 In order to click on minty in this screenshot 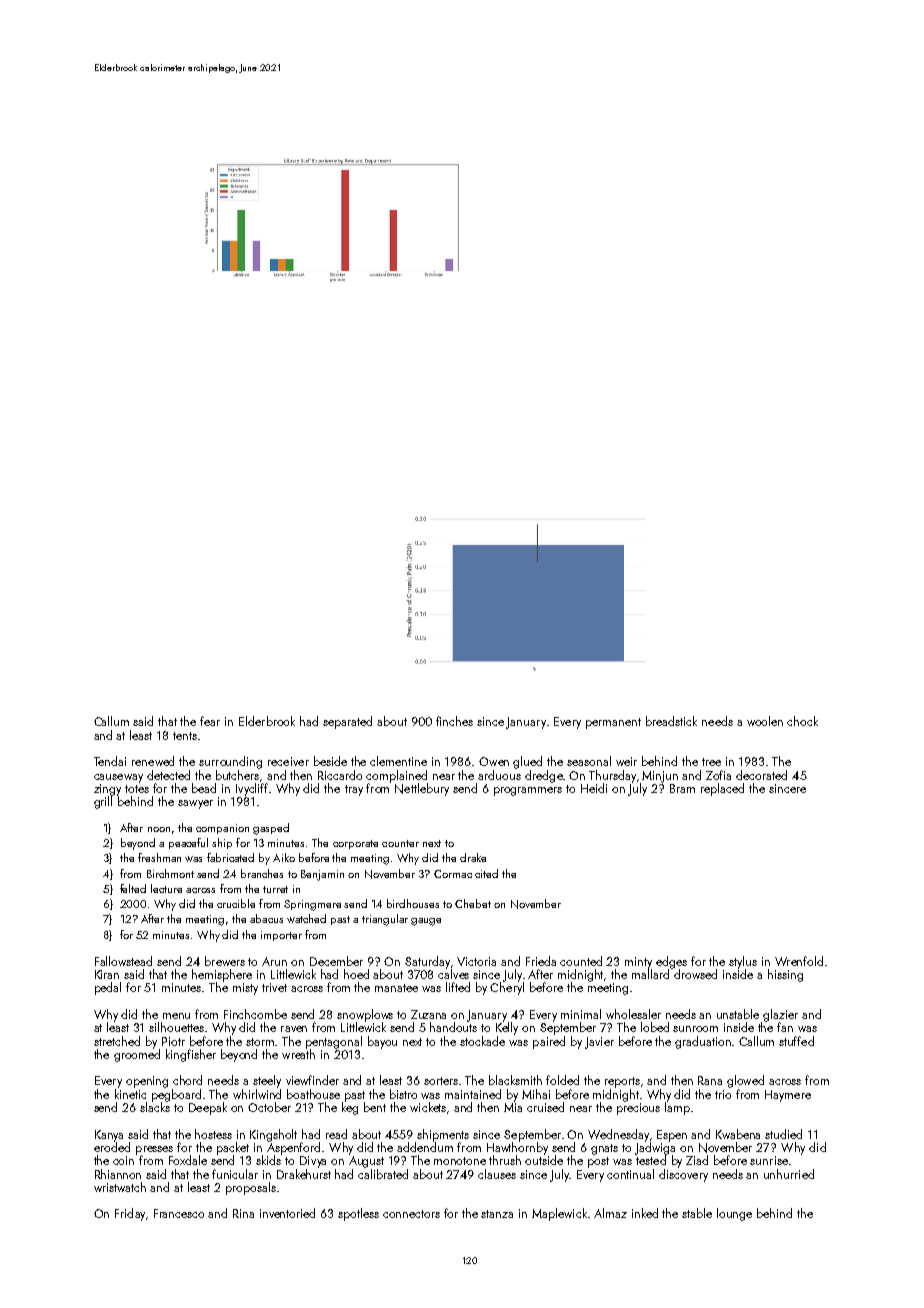, I will do `click(638, 963)`.
